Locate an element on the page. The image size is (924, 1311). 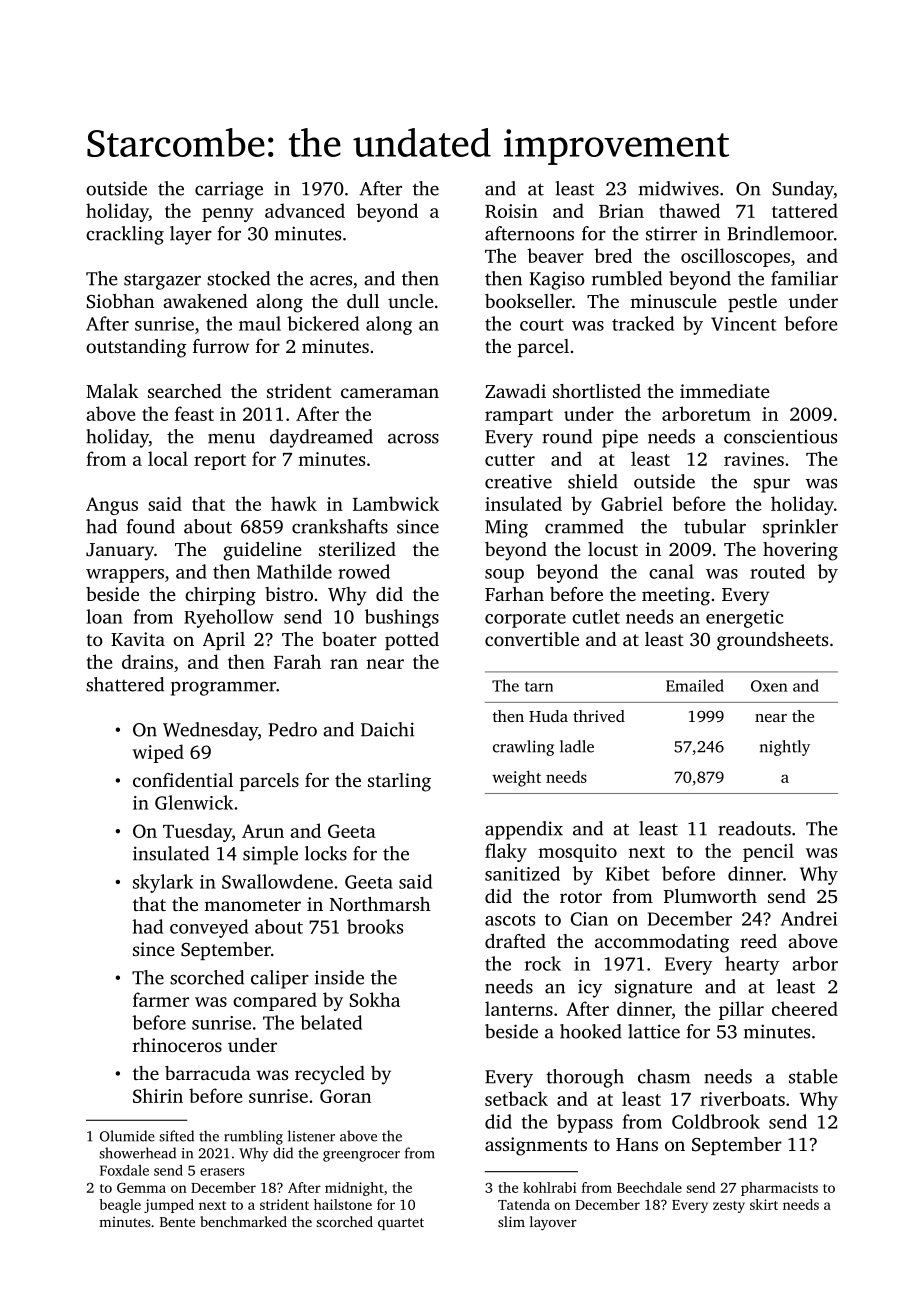
cheered is located at coordinates (805, 1008).
